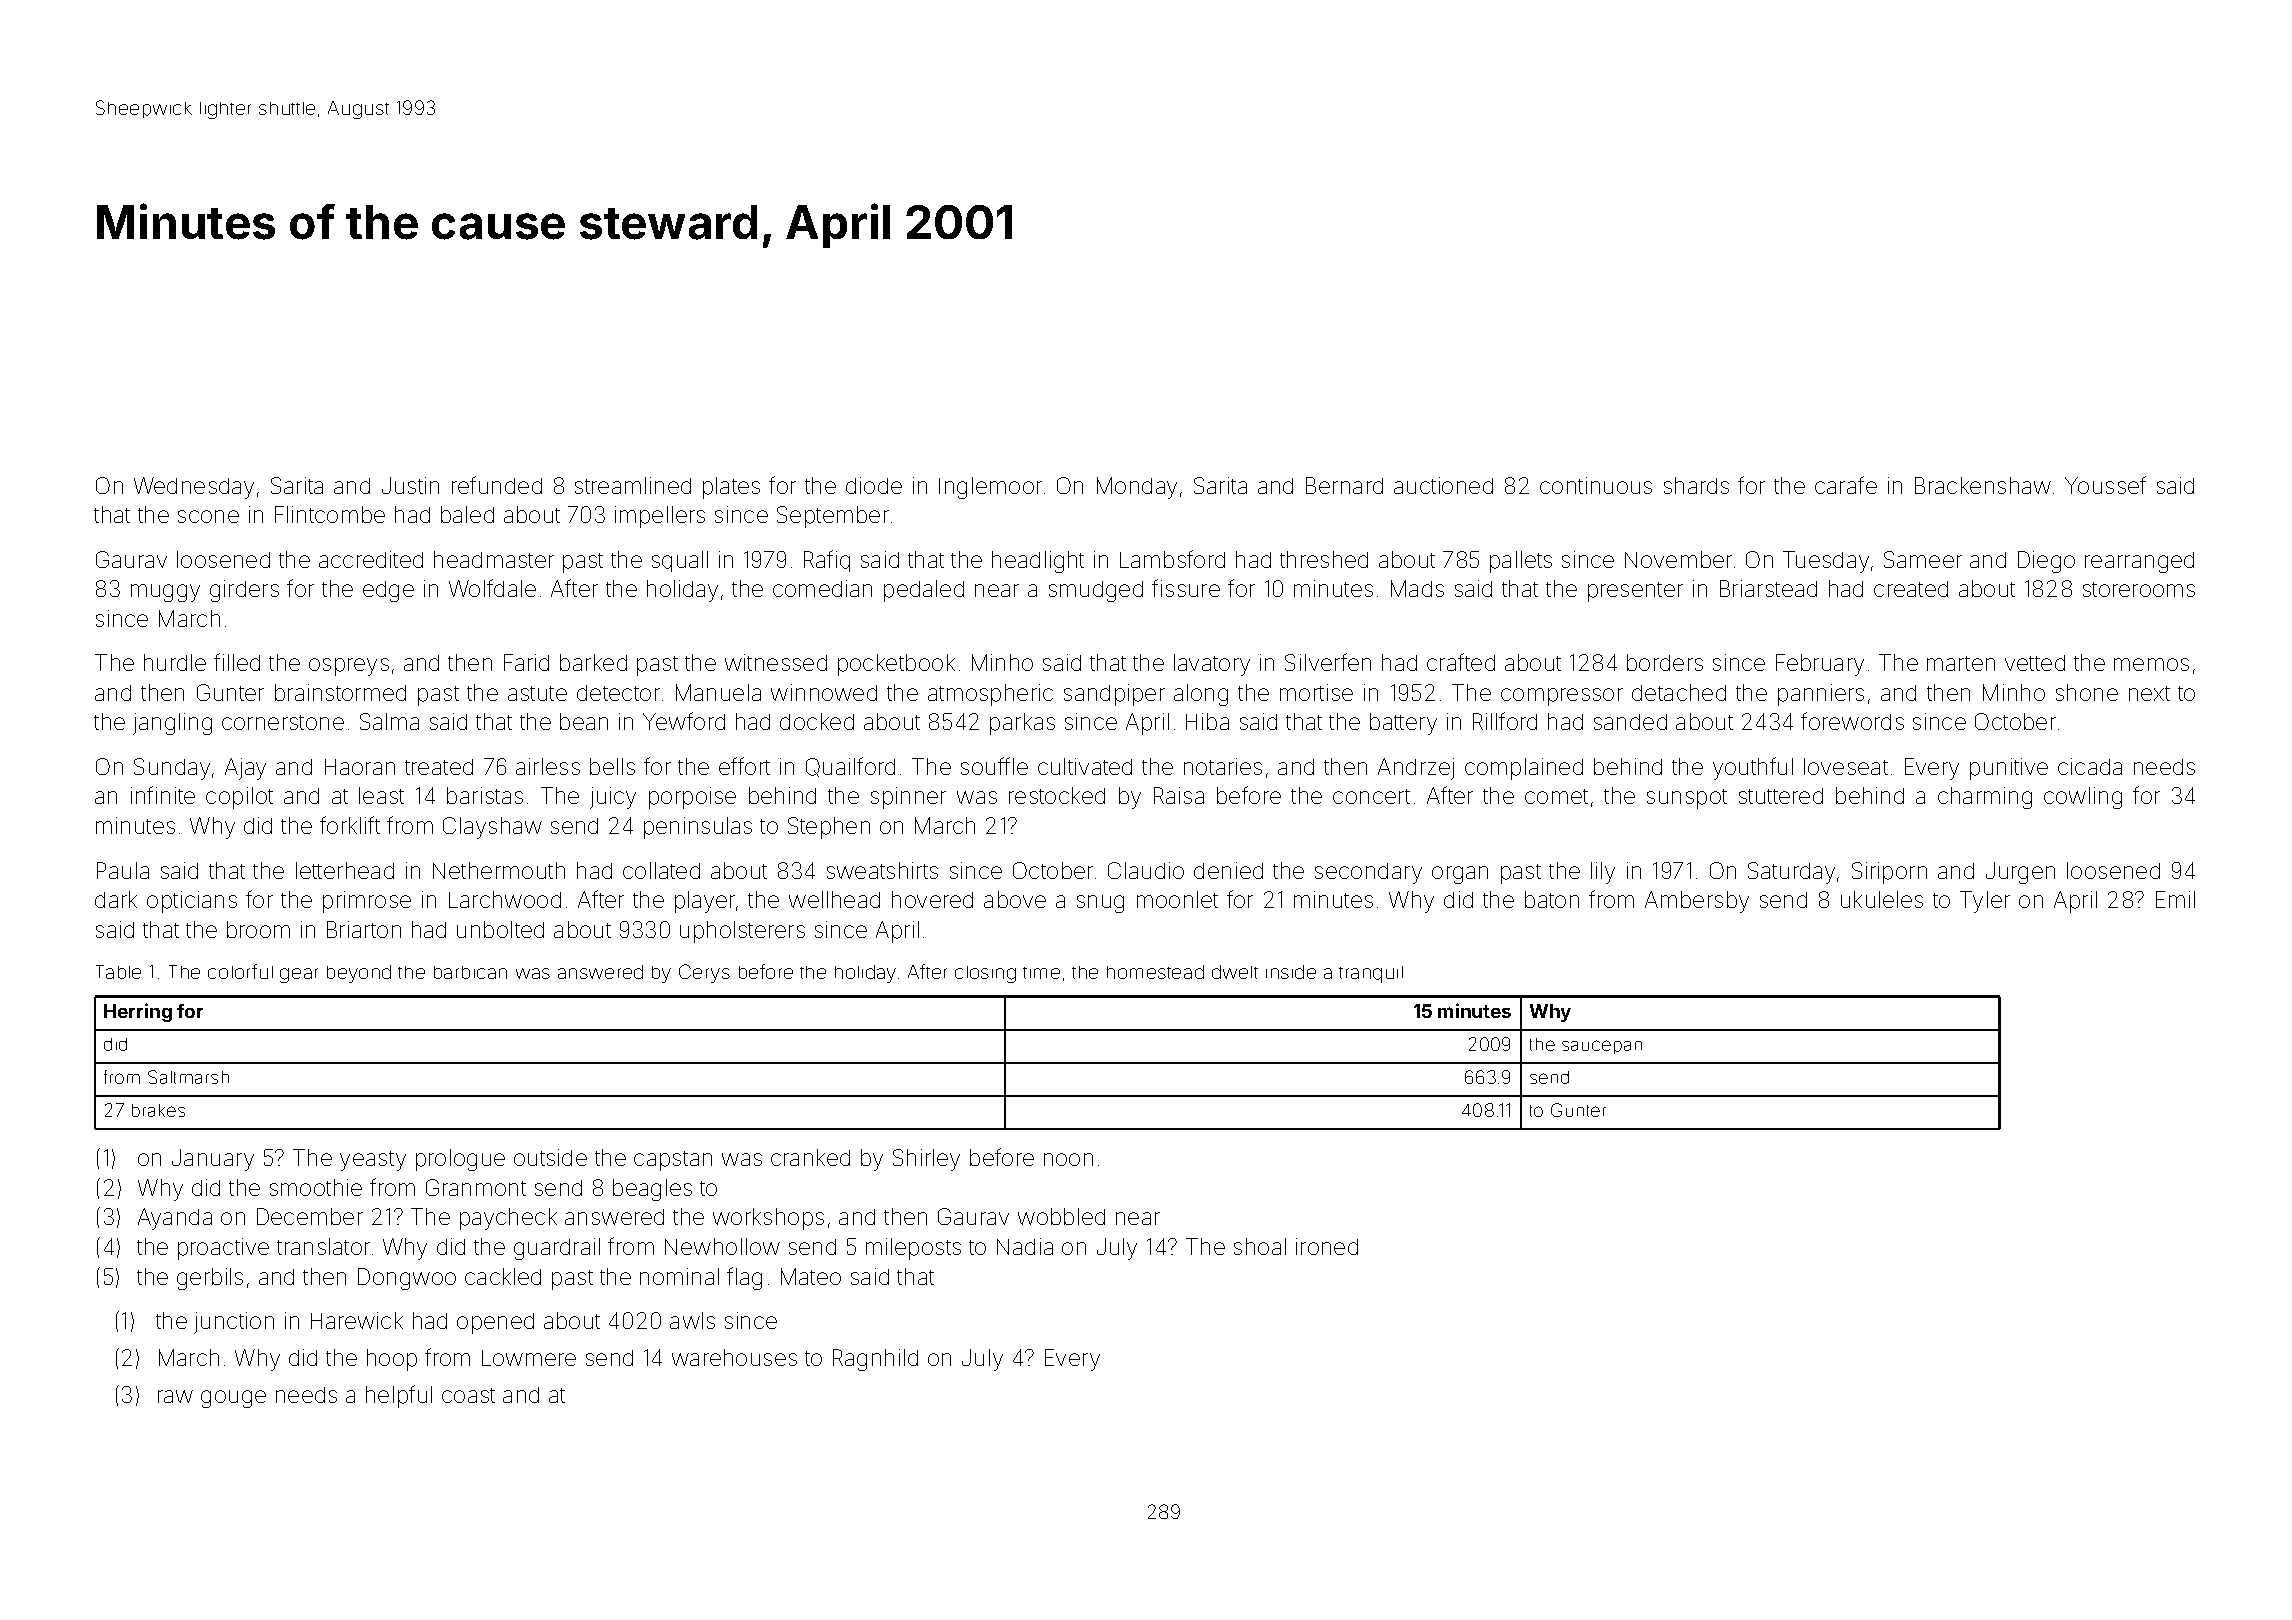  I want to click on Youssef, so click(2105, 485).
